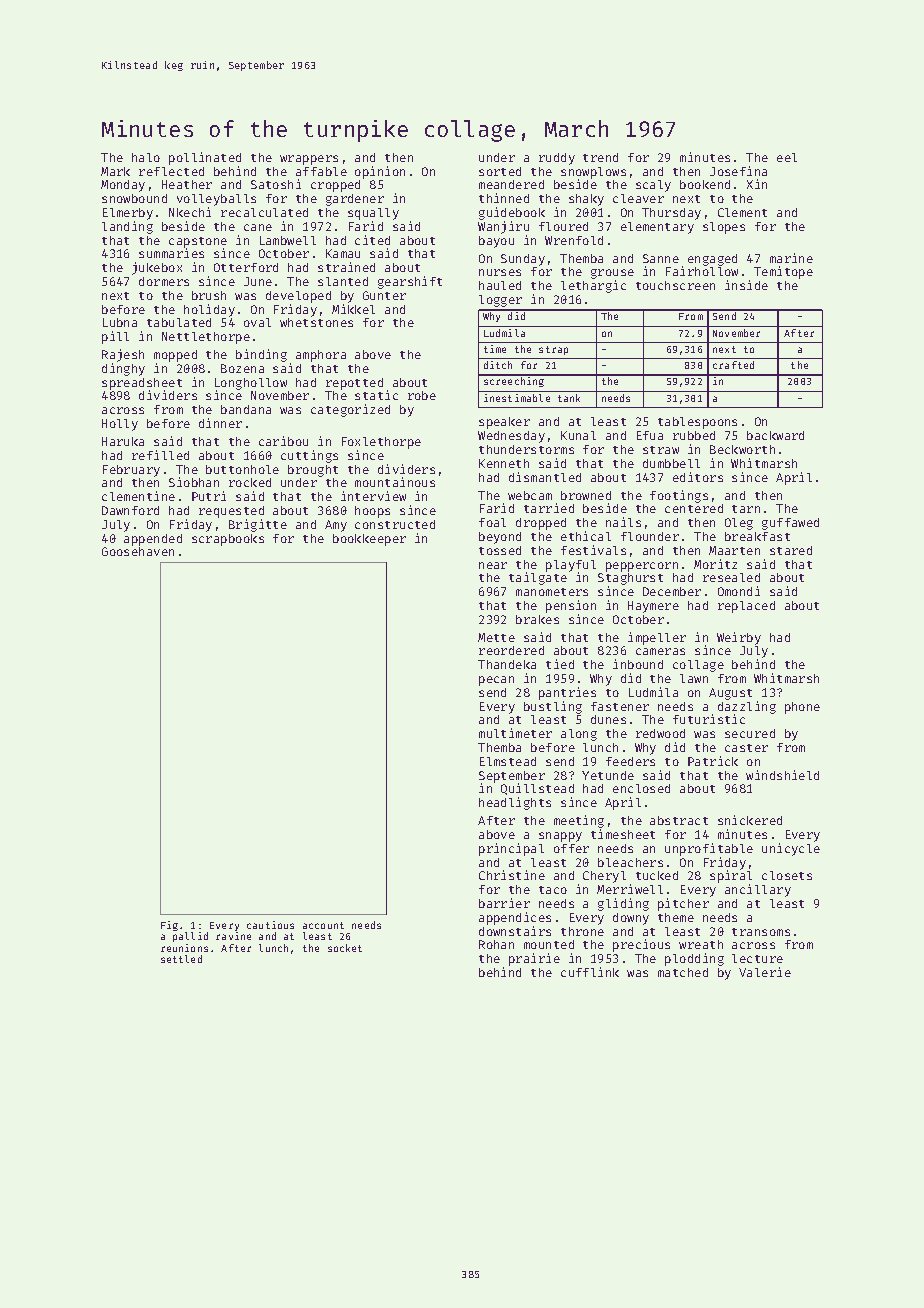 This document has height=1308, width=924. I want to click on Fig, so click(169, 926).
